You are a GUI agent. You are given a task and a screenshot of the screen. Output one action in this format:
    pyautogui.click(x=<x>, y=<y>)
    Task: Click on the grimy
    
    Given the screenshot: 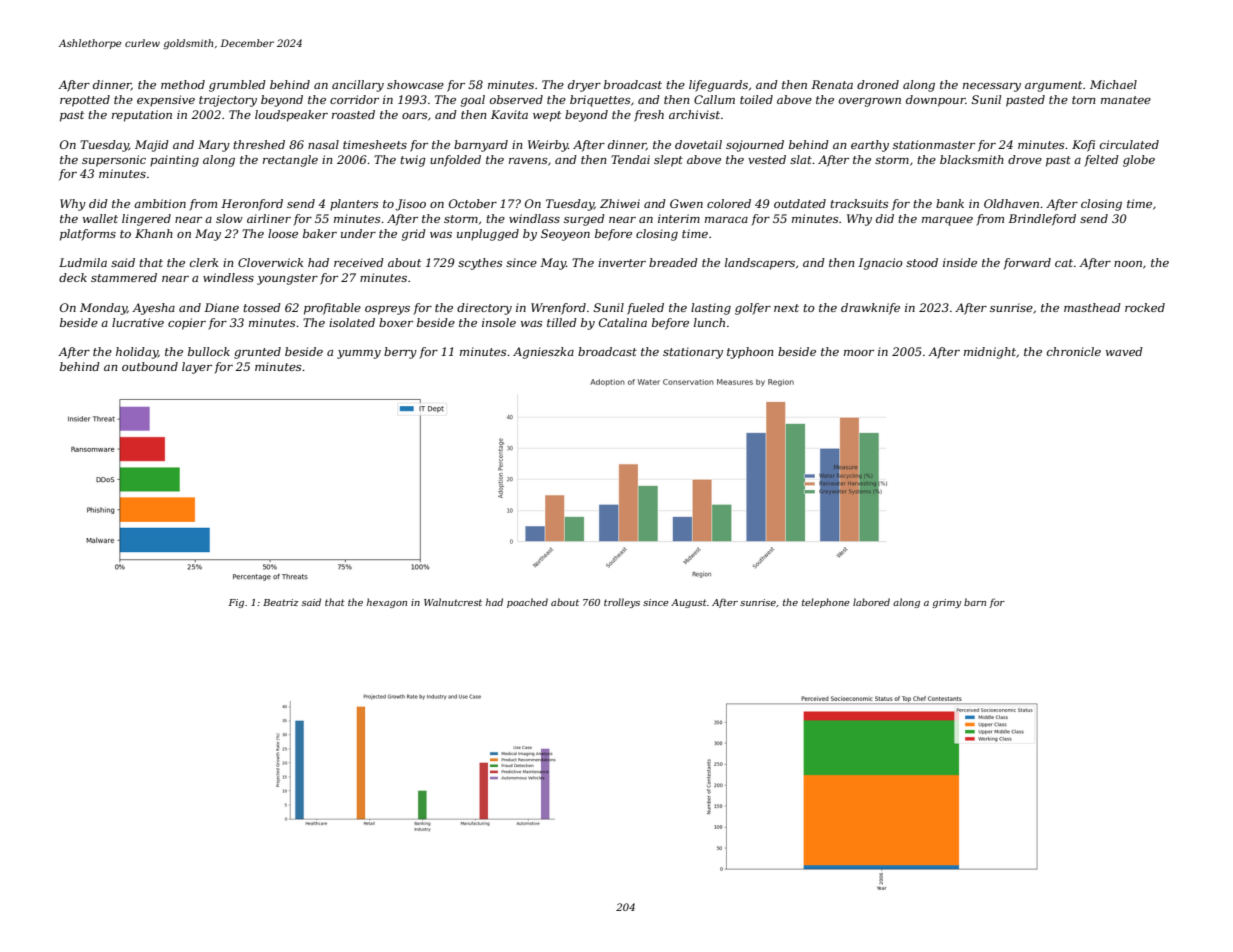 What is the action you would take?
    pyautogui.click(x=946, y=603)
